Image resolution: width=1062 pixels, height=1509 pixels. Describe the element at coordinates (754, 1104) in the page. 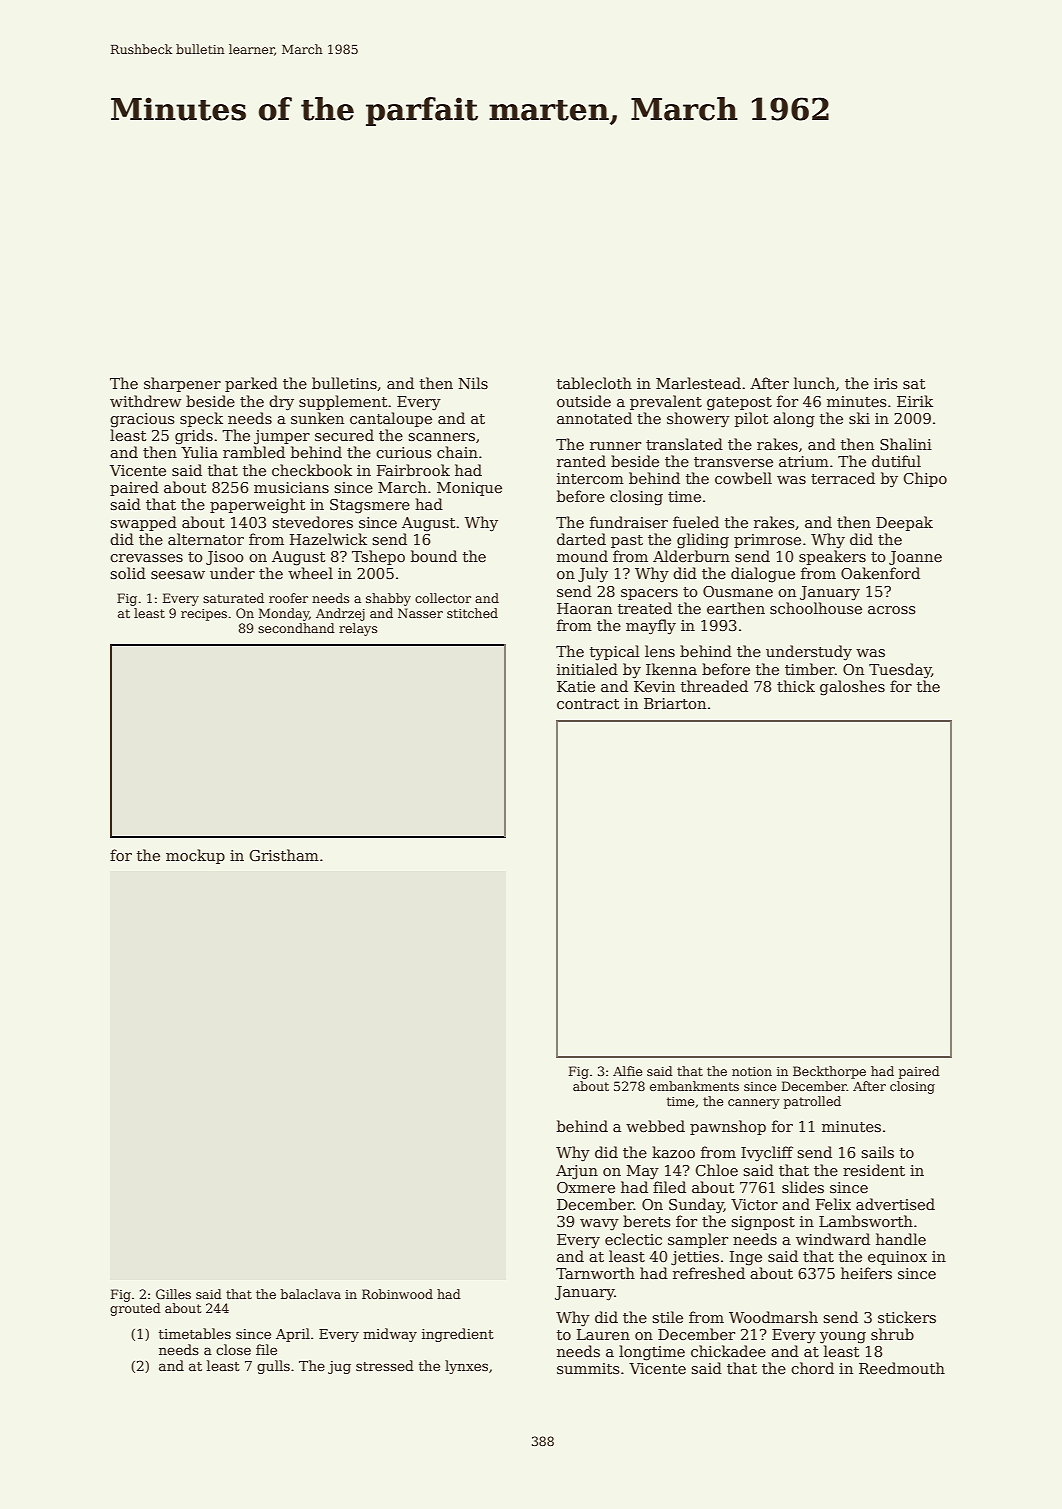

I see `cannery` at that location.
